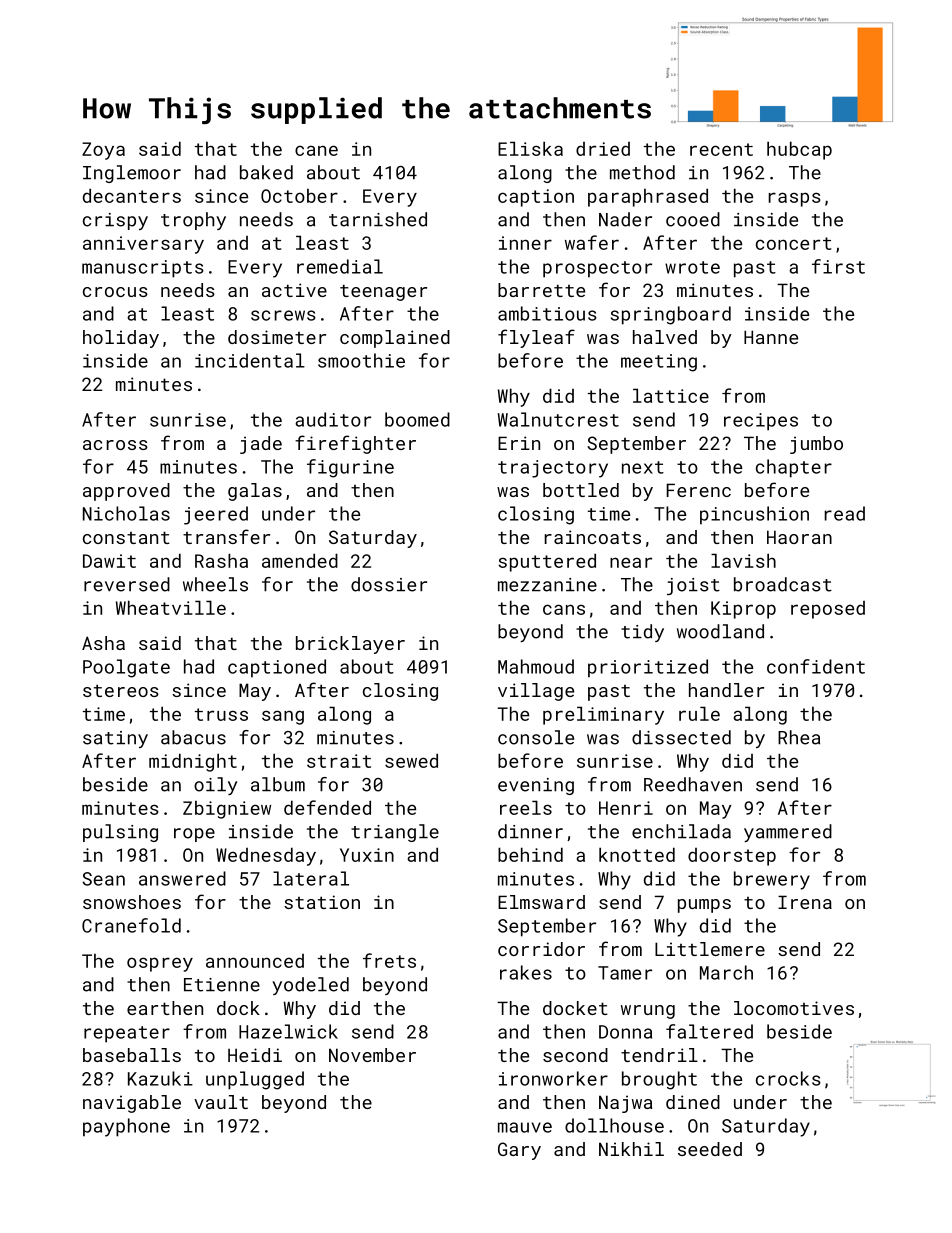 The image size is (952, 1233). What do you see at coordinates (581, 490) in the screenshot?
I see `bottled` at bounding box center [581, 490].
